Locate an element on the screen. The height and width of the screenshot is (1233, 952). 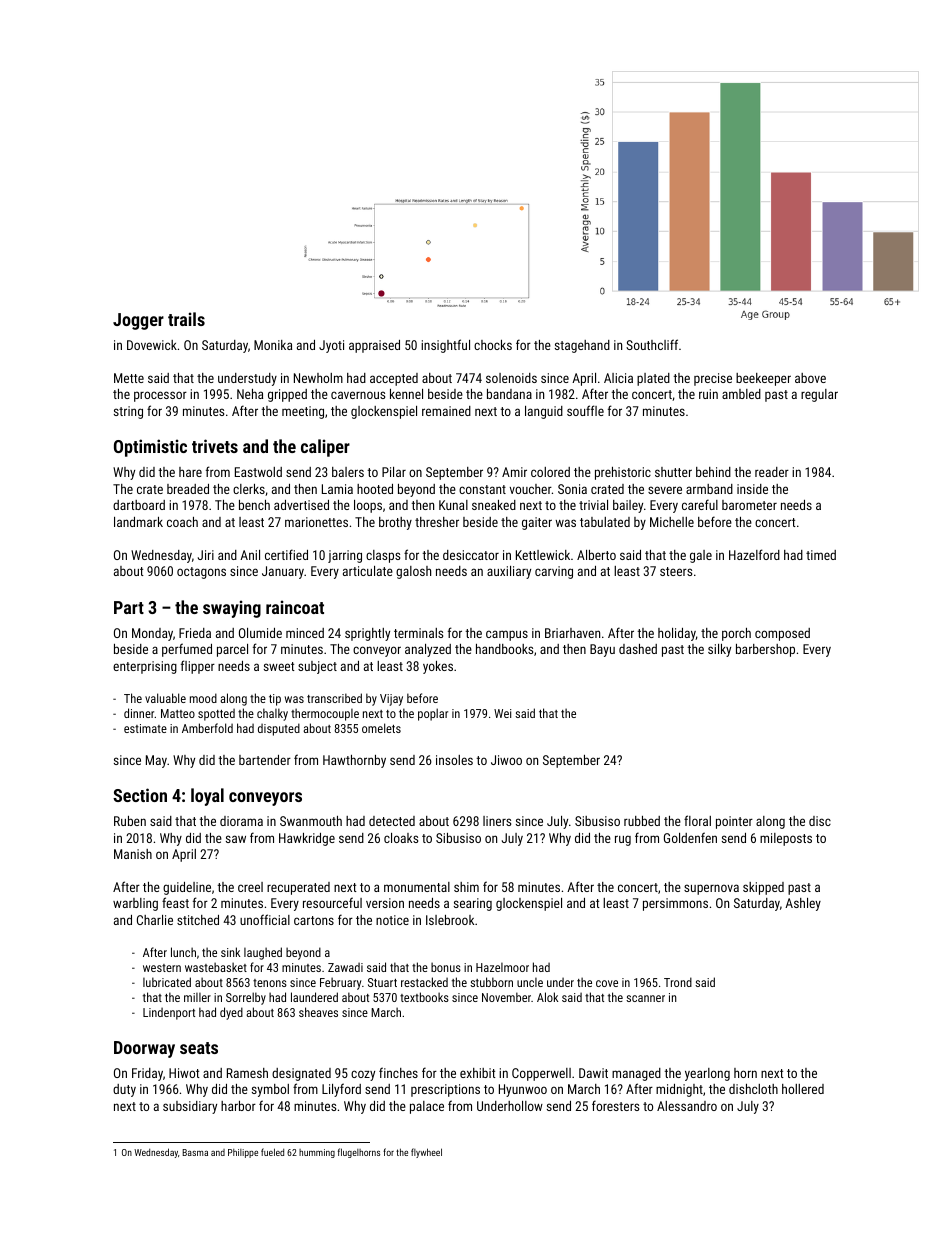
humming is located at coordinates (317, 1153).
